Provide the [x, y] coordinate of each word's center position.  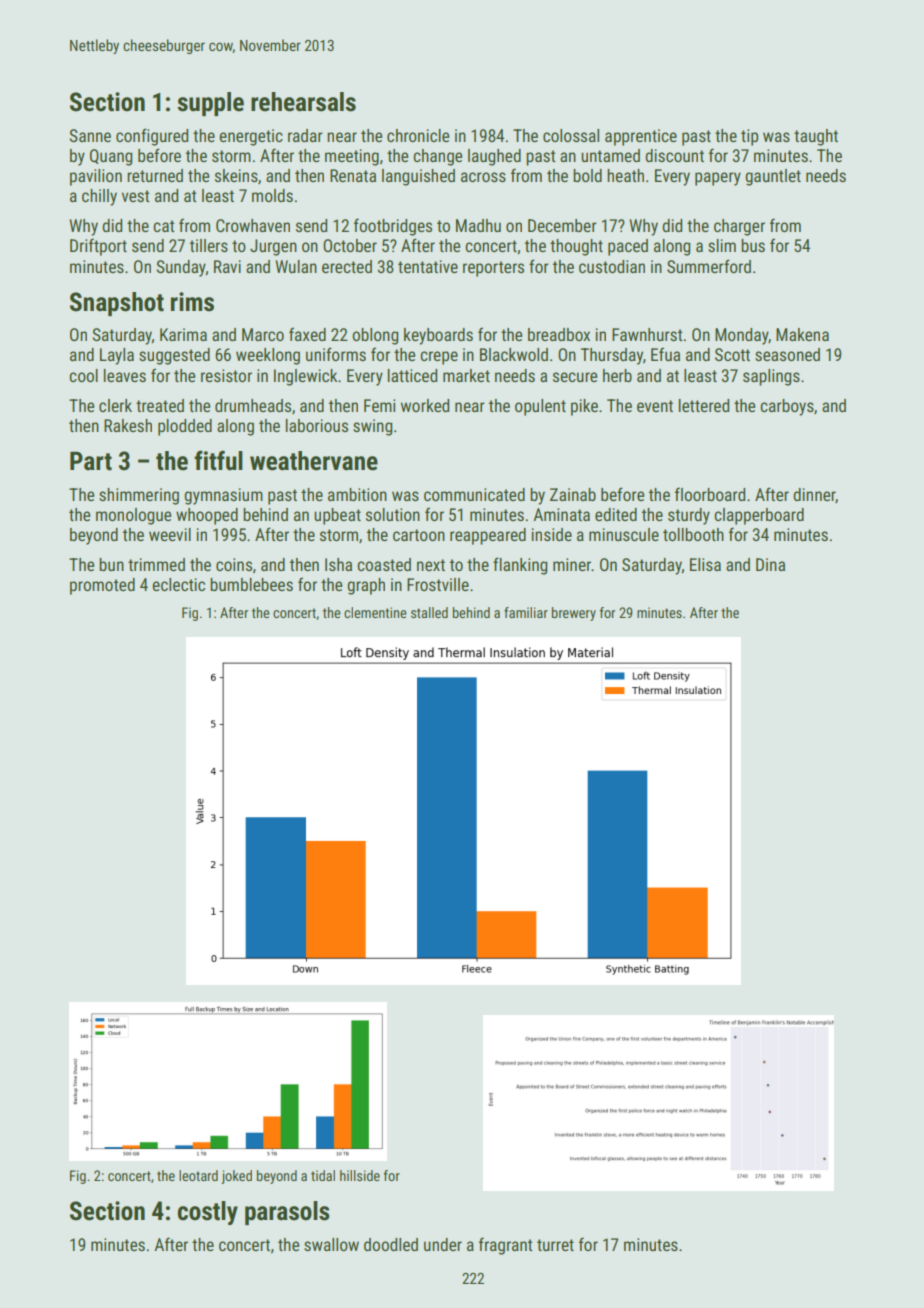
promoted [102, 586]
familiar [526, 612]
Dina [770, 564]
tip [749, 137]
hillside [360, 1175]
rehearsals [303, 102]
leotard [198, 1175]
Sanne [90, 135]
